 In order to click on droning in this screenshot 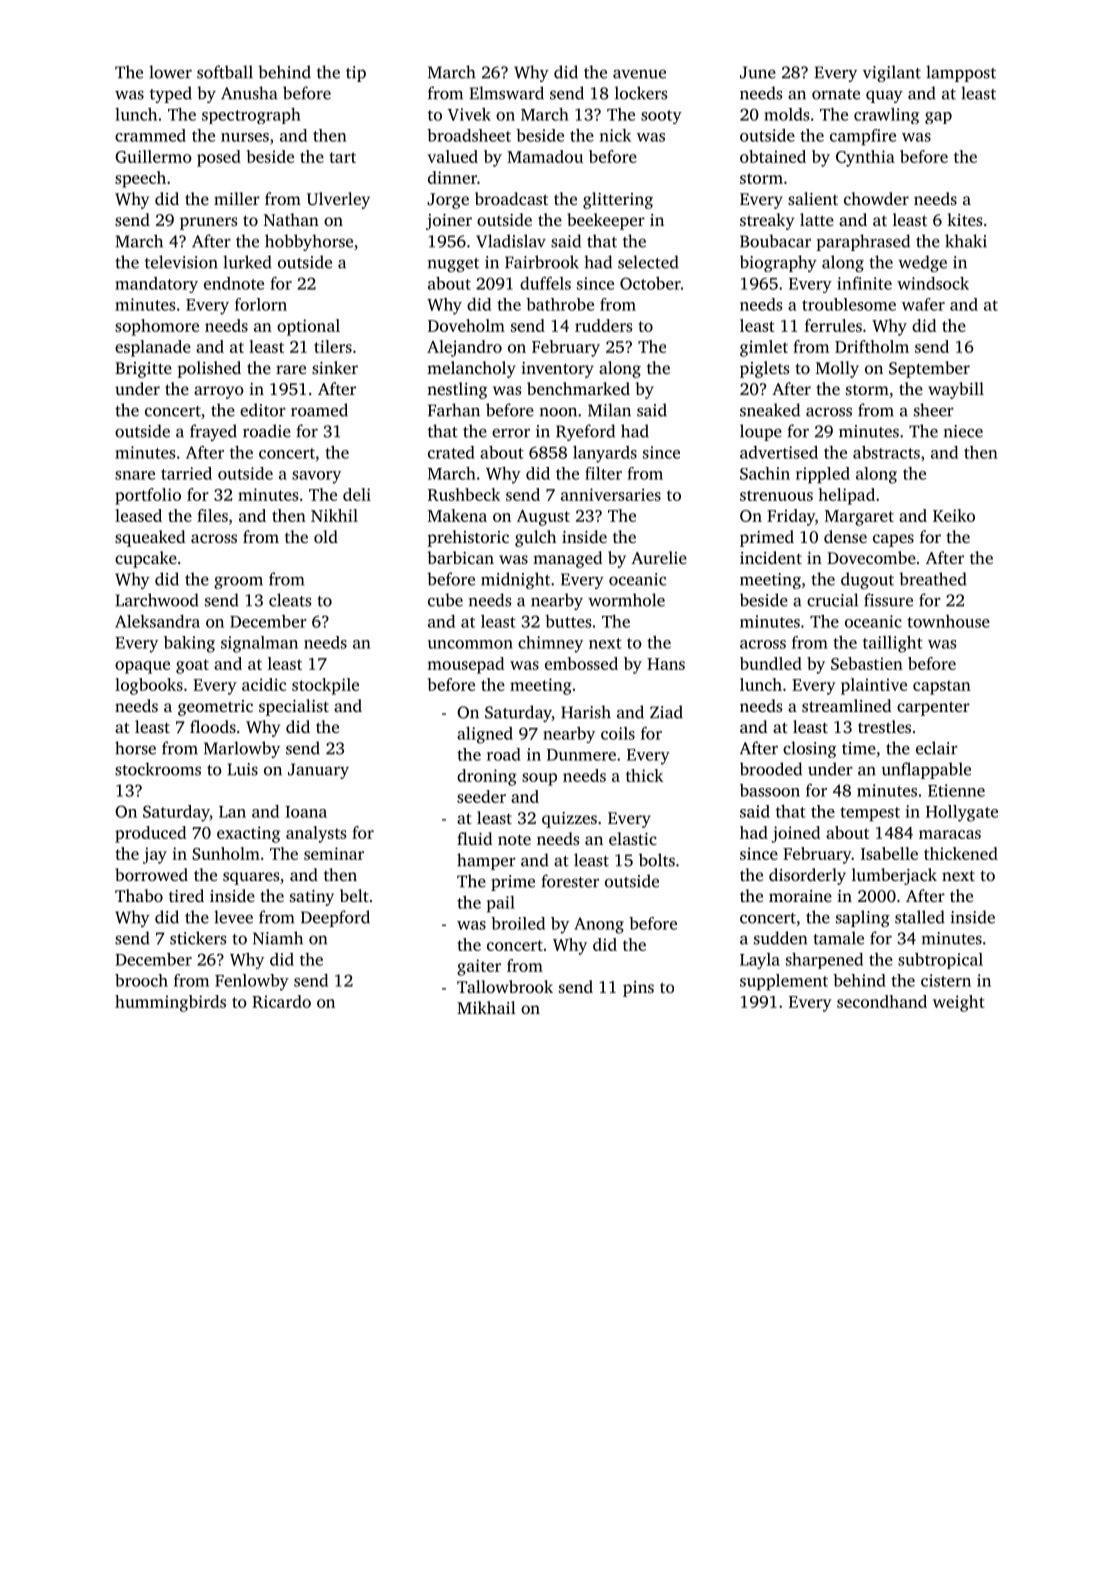, I will do `click(487, 777)`.
